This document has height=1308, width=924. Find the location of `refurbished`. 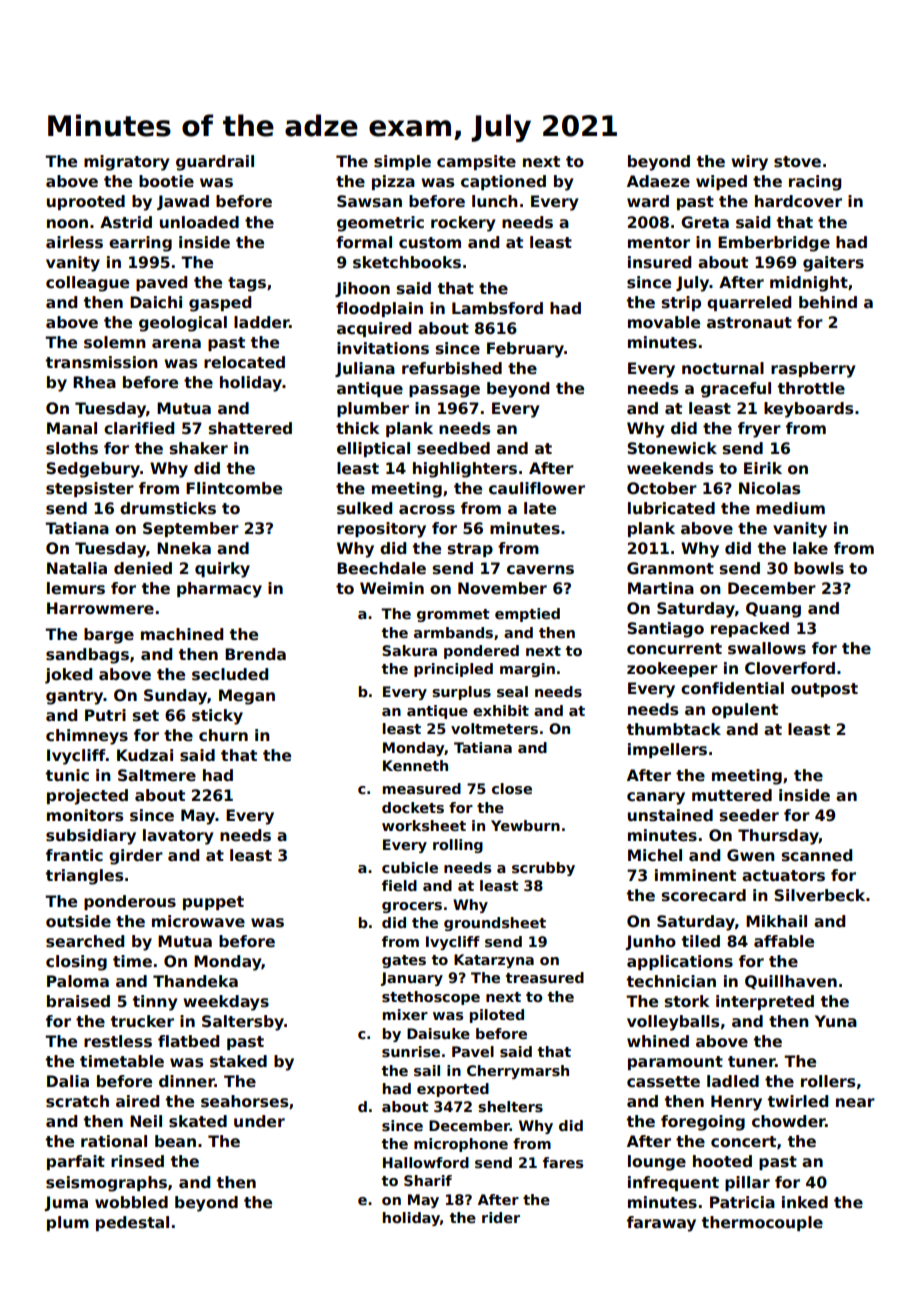

refurbished is located at coordinates (452, 368).
